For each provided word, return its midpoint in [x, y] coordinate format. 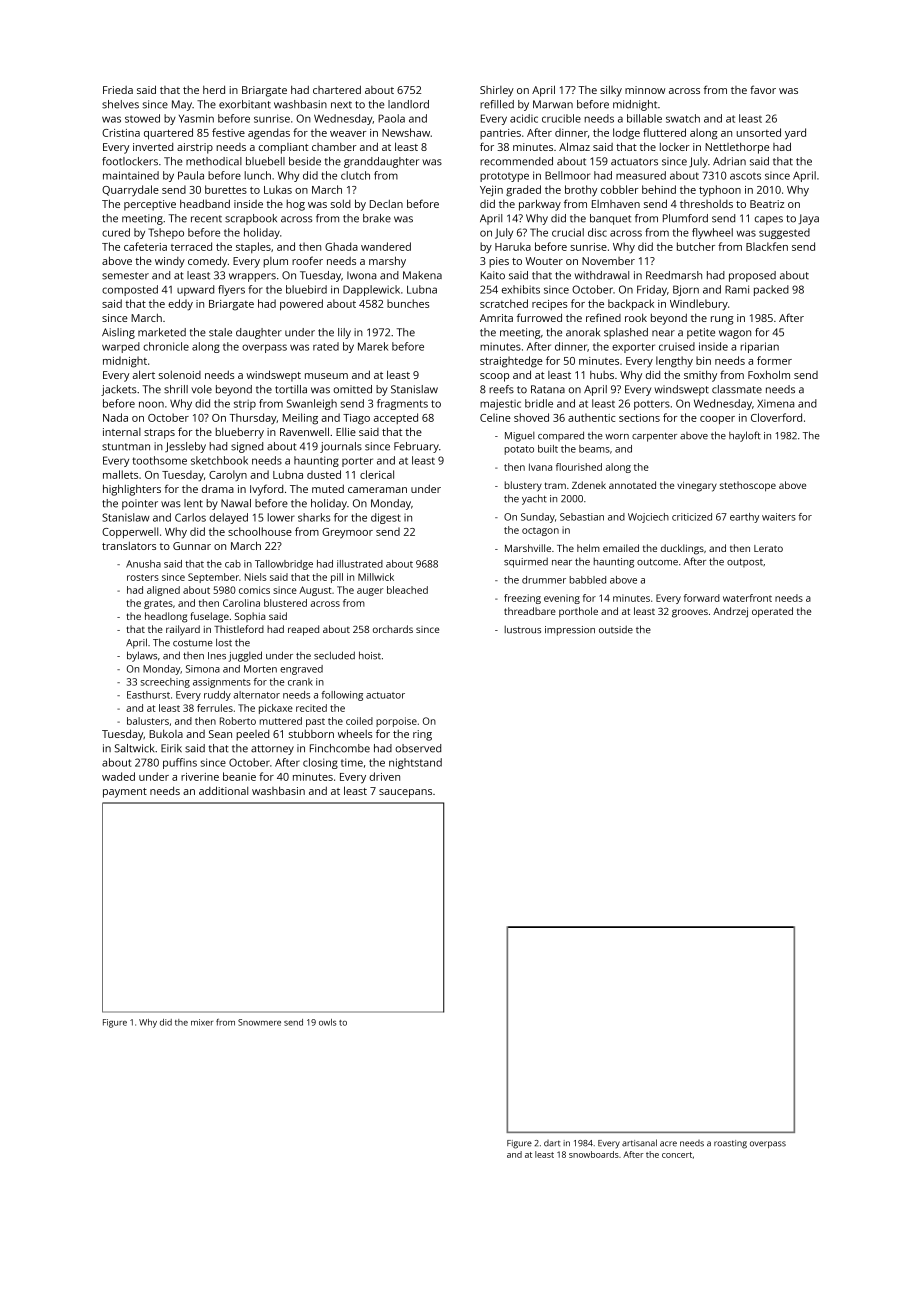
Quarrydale [130, 191]
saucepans [405, 793]
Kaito [493, 275]
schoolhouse [260, 531]
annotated [632, 485]
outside [616, 629]
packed [771, 290]
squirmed [526, 562]
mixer [202, 1022]
